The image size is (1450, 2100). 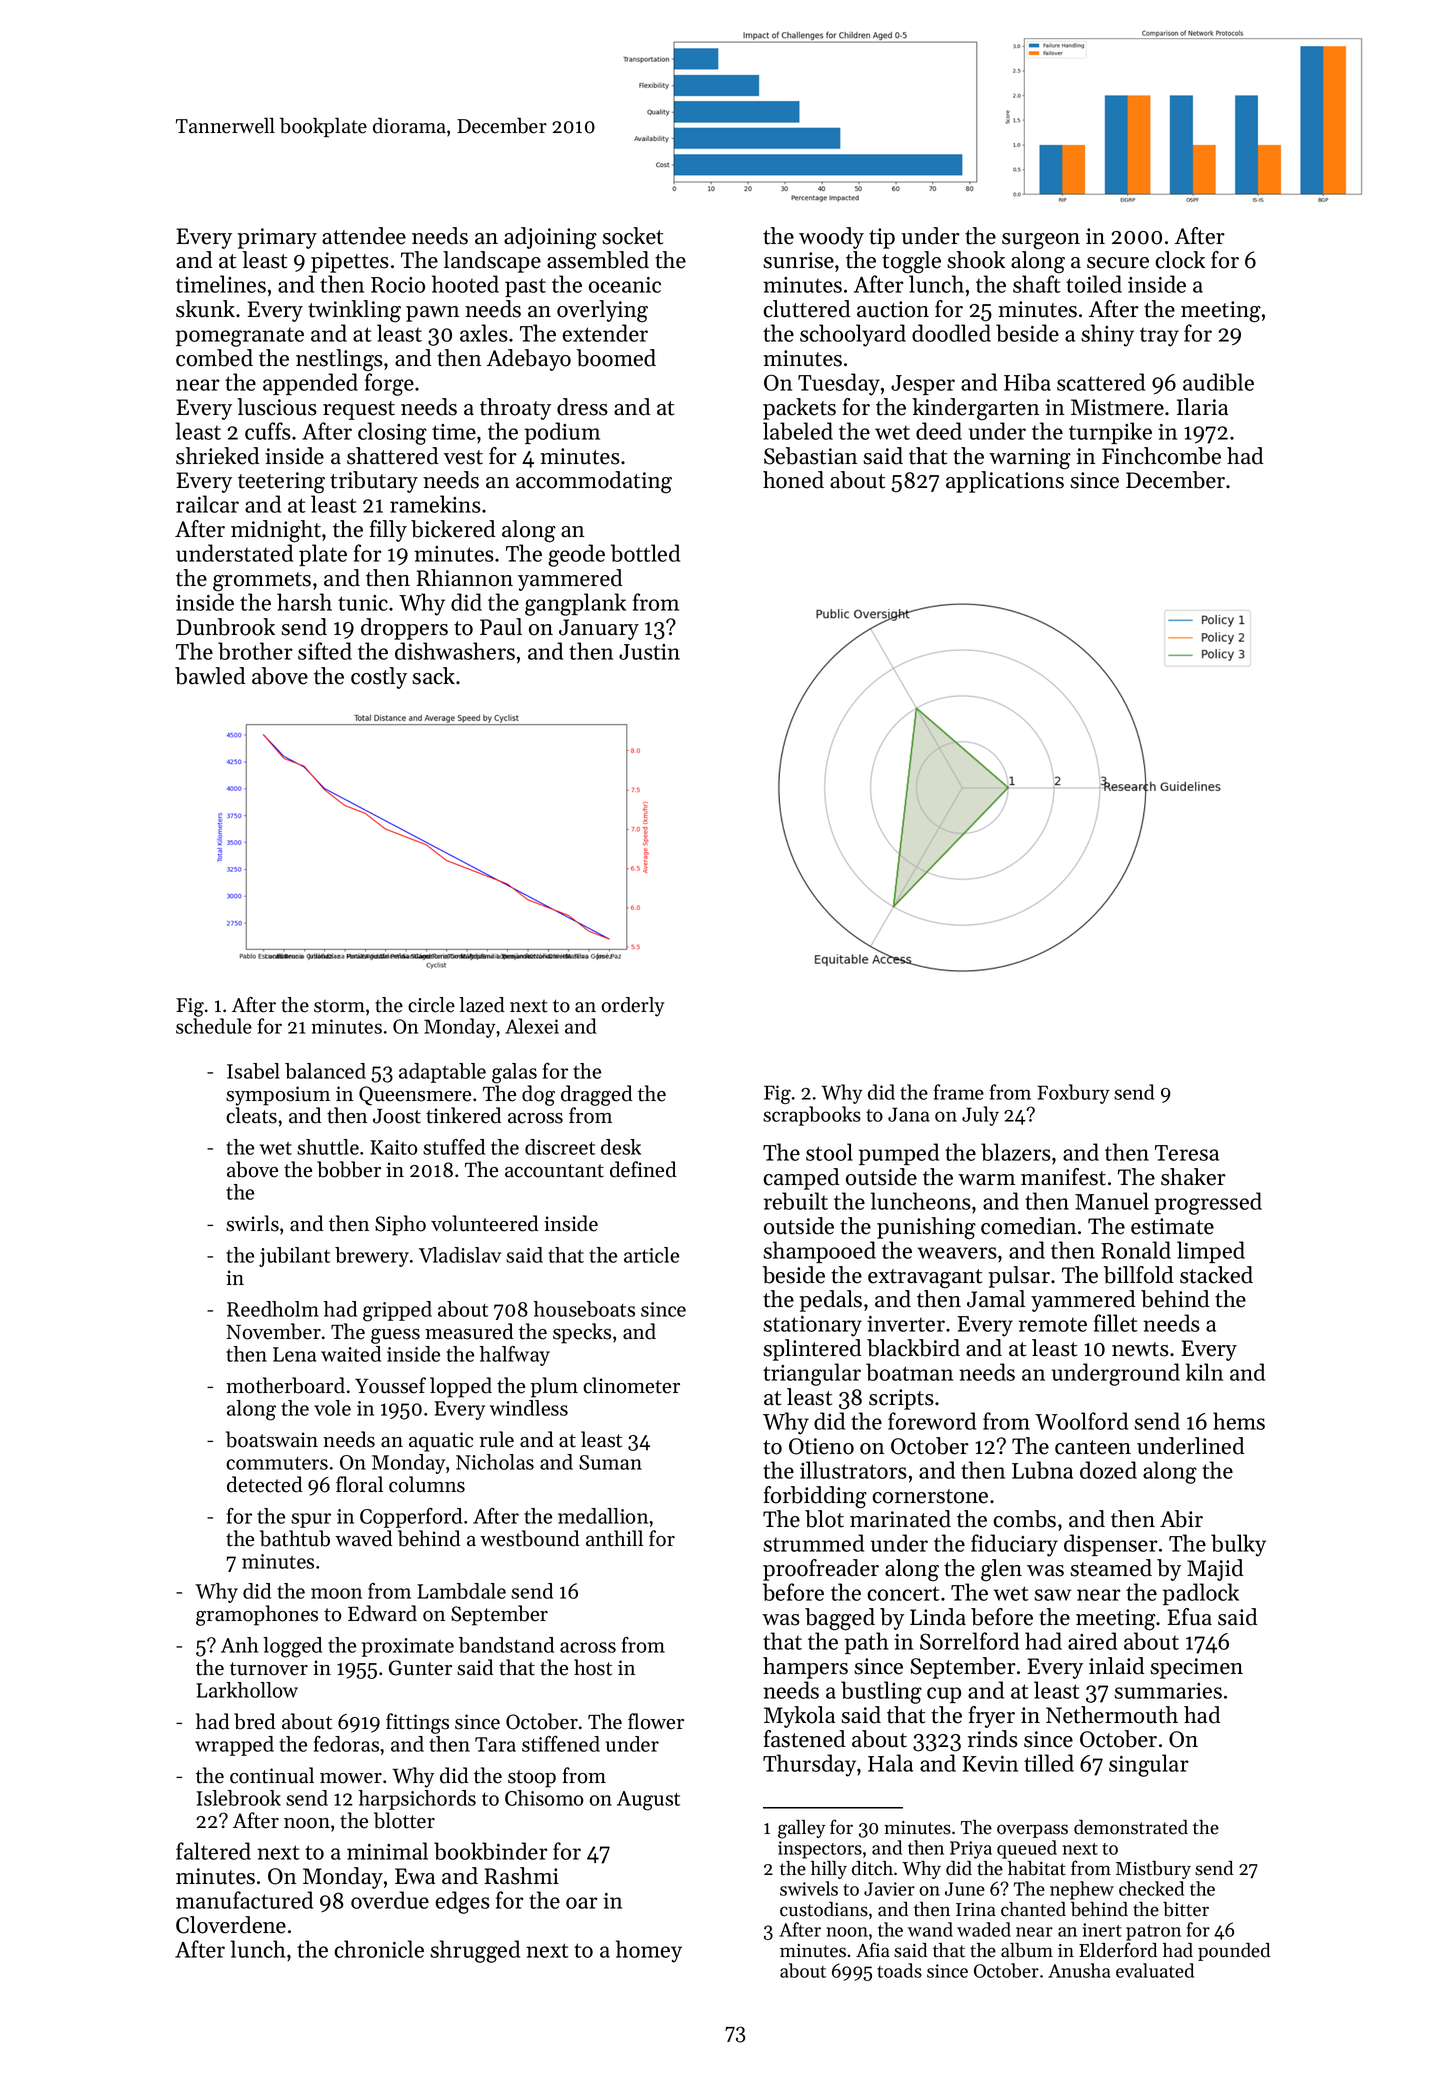 What do you see at coordinates (475, 1951) in the screenshot?
I see `shrugged` at bounding box center [475, 1951].
